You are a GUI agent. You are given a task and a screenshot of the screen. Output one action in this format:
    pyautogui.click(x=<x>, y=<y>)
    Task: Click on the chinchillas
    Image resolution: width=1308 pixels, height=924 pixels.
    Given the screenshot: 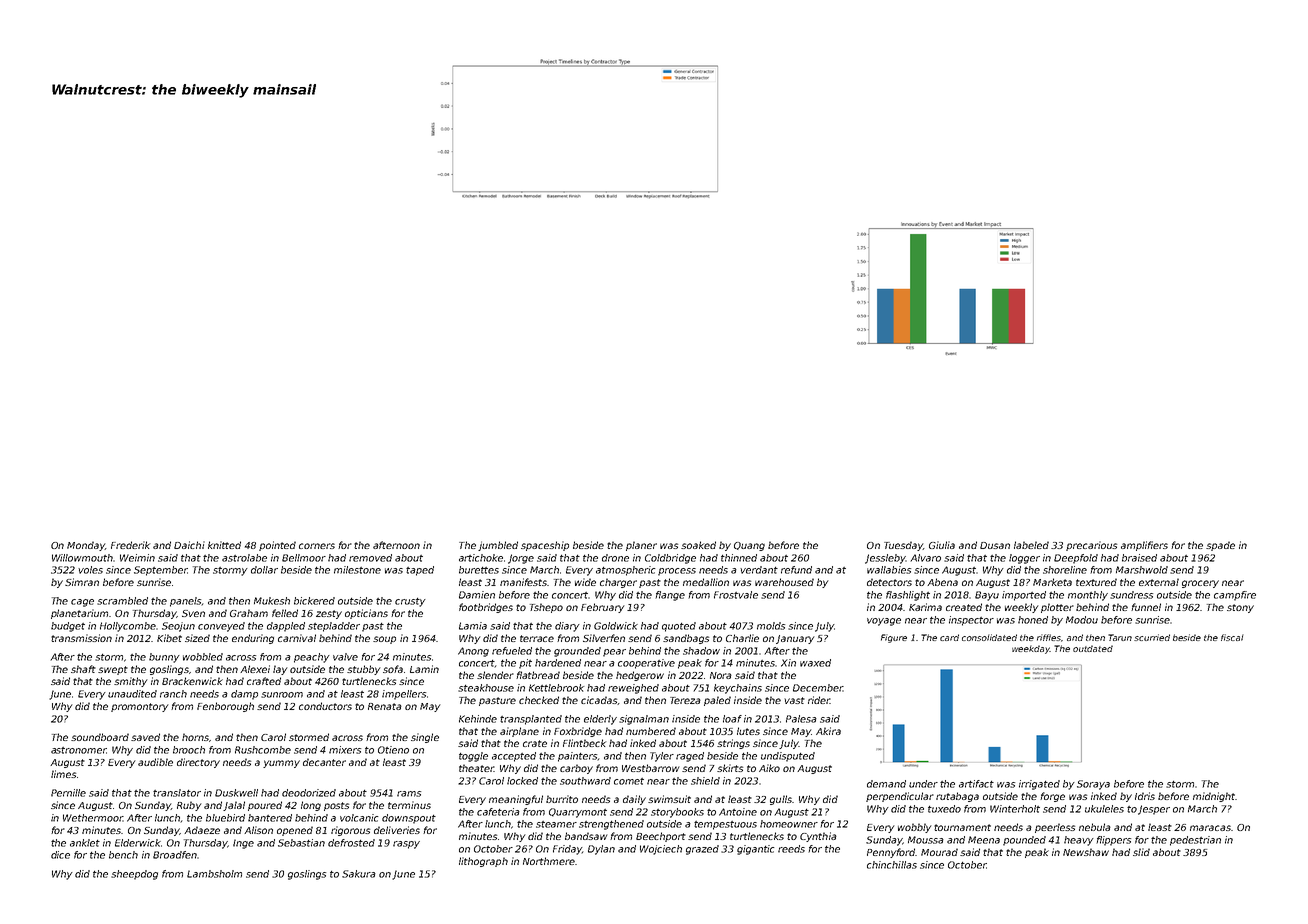 What is the action you would take?
    pyautogui.click(x=892, y=865)
